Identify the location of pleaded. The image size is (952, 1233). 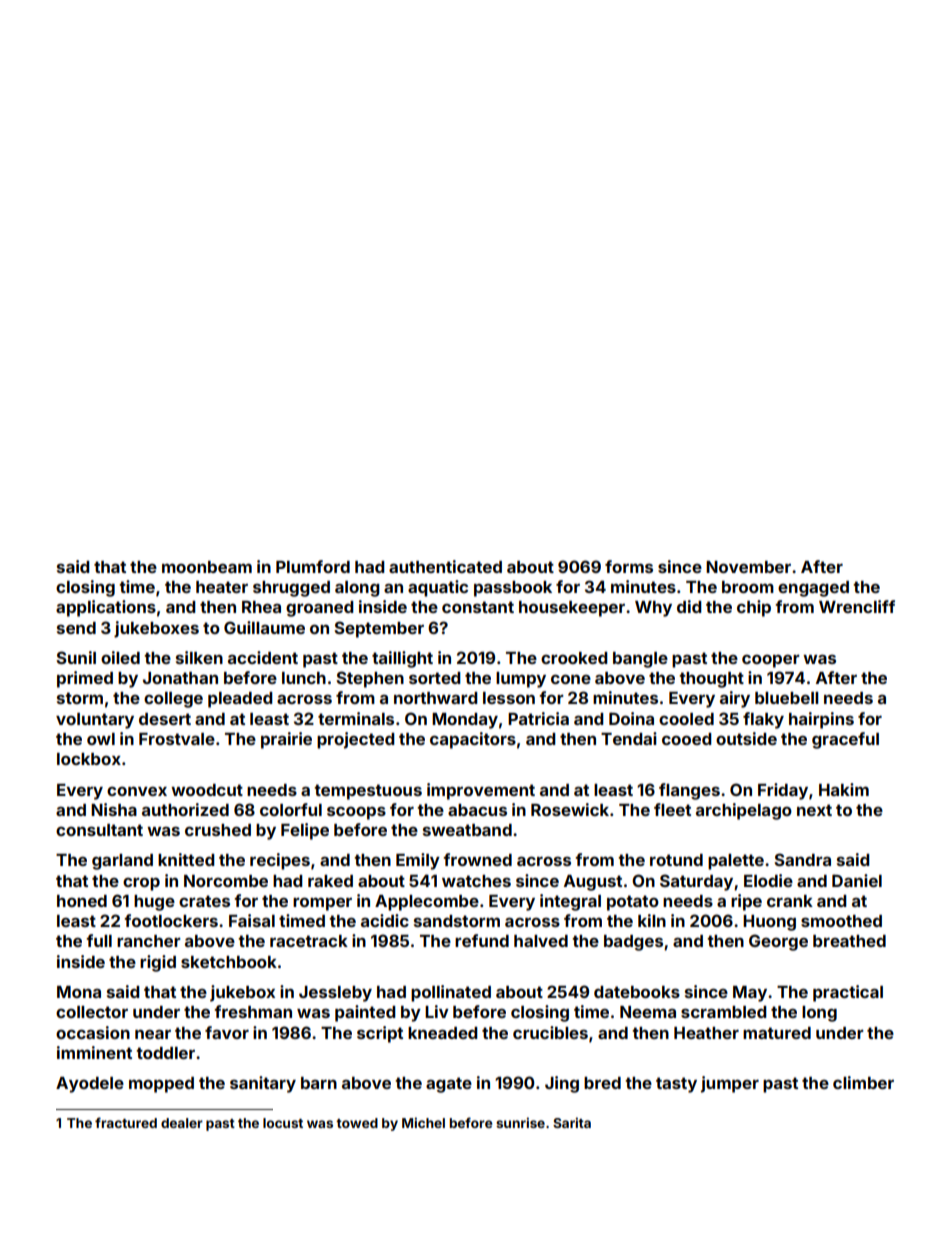
(240, 700).
